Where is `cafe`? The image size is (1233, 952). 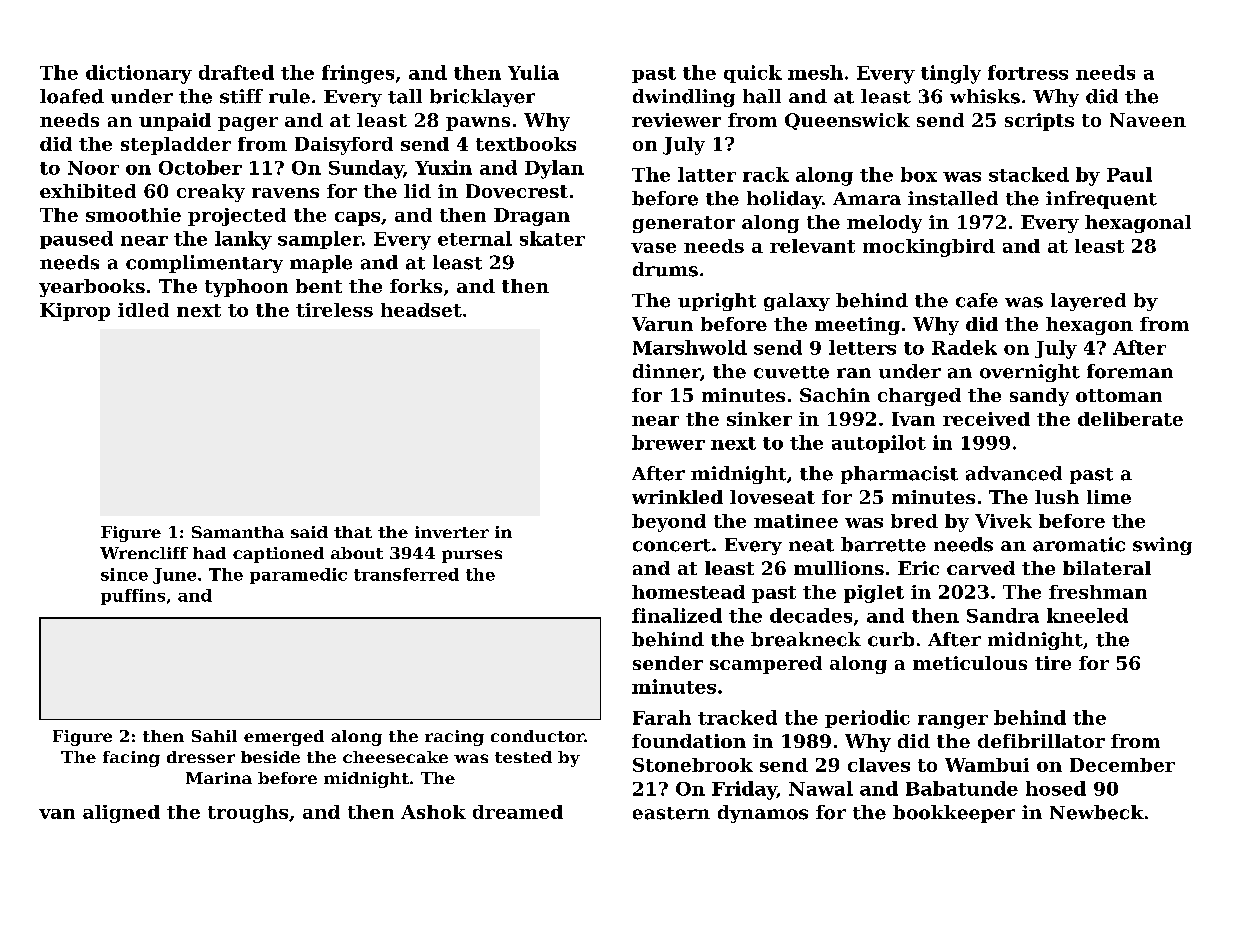
cafe is located at coordinates (977, 300).
